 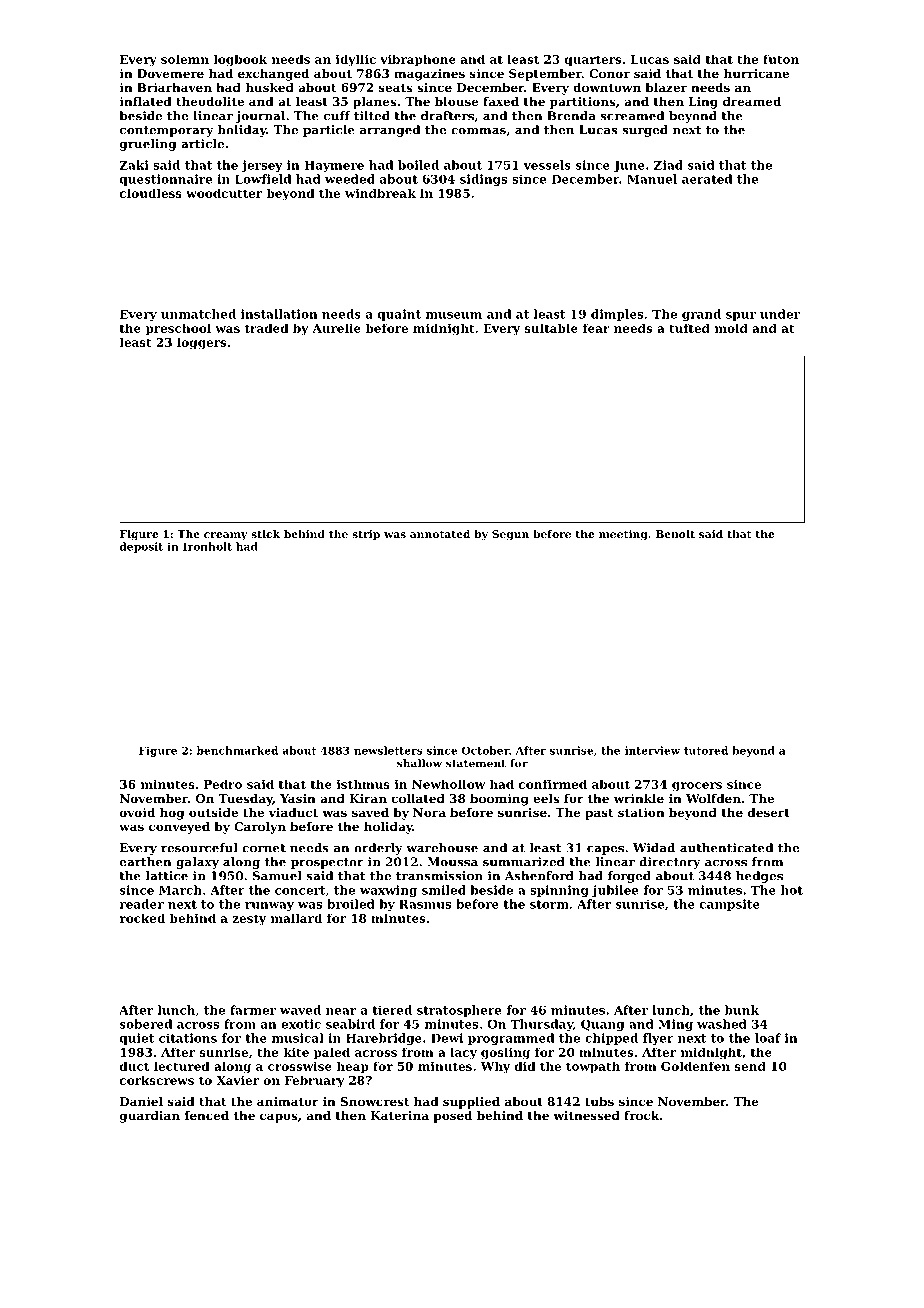 I want to click on strip, so click(x=366, y=535).
